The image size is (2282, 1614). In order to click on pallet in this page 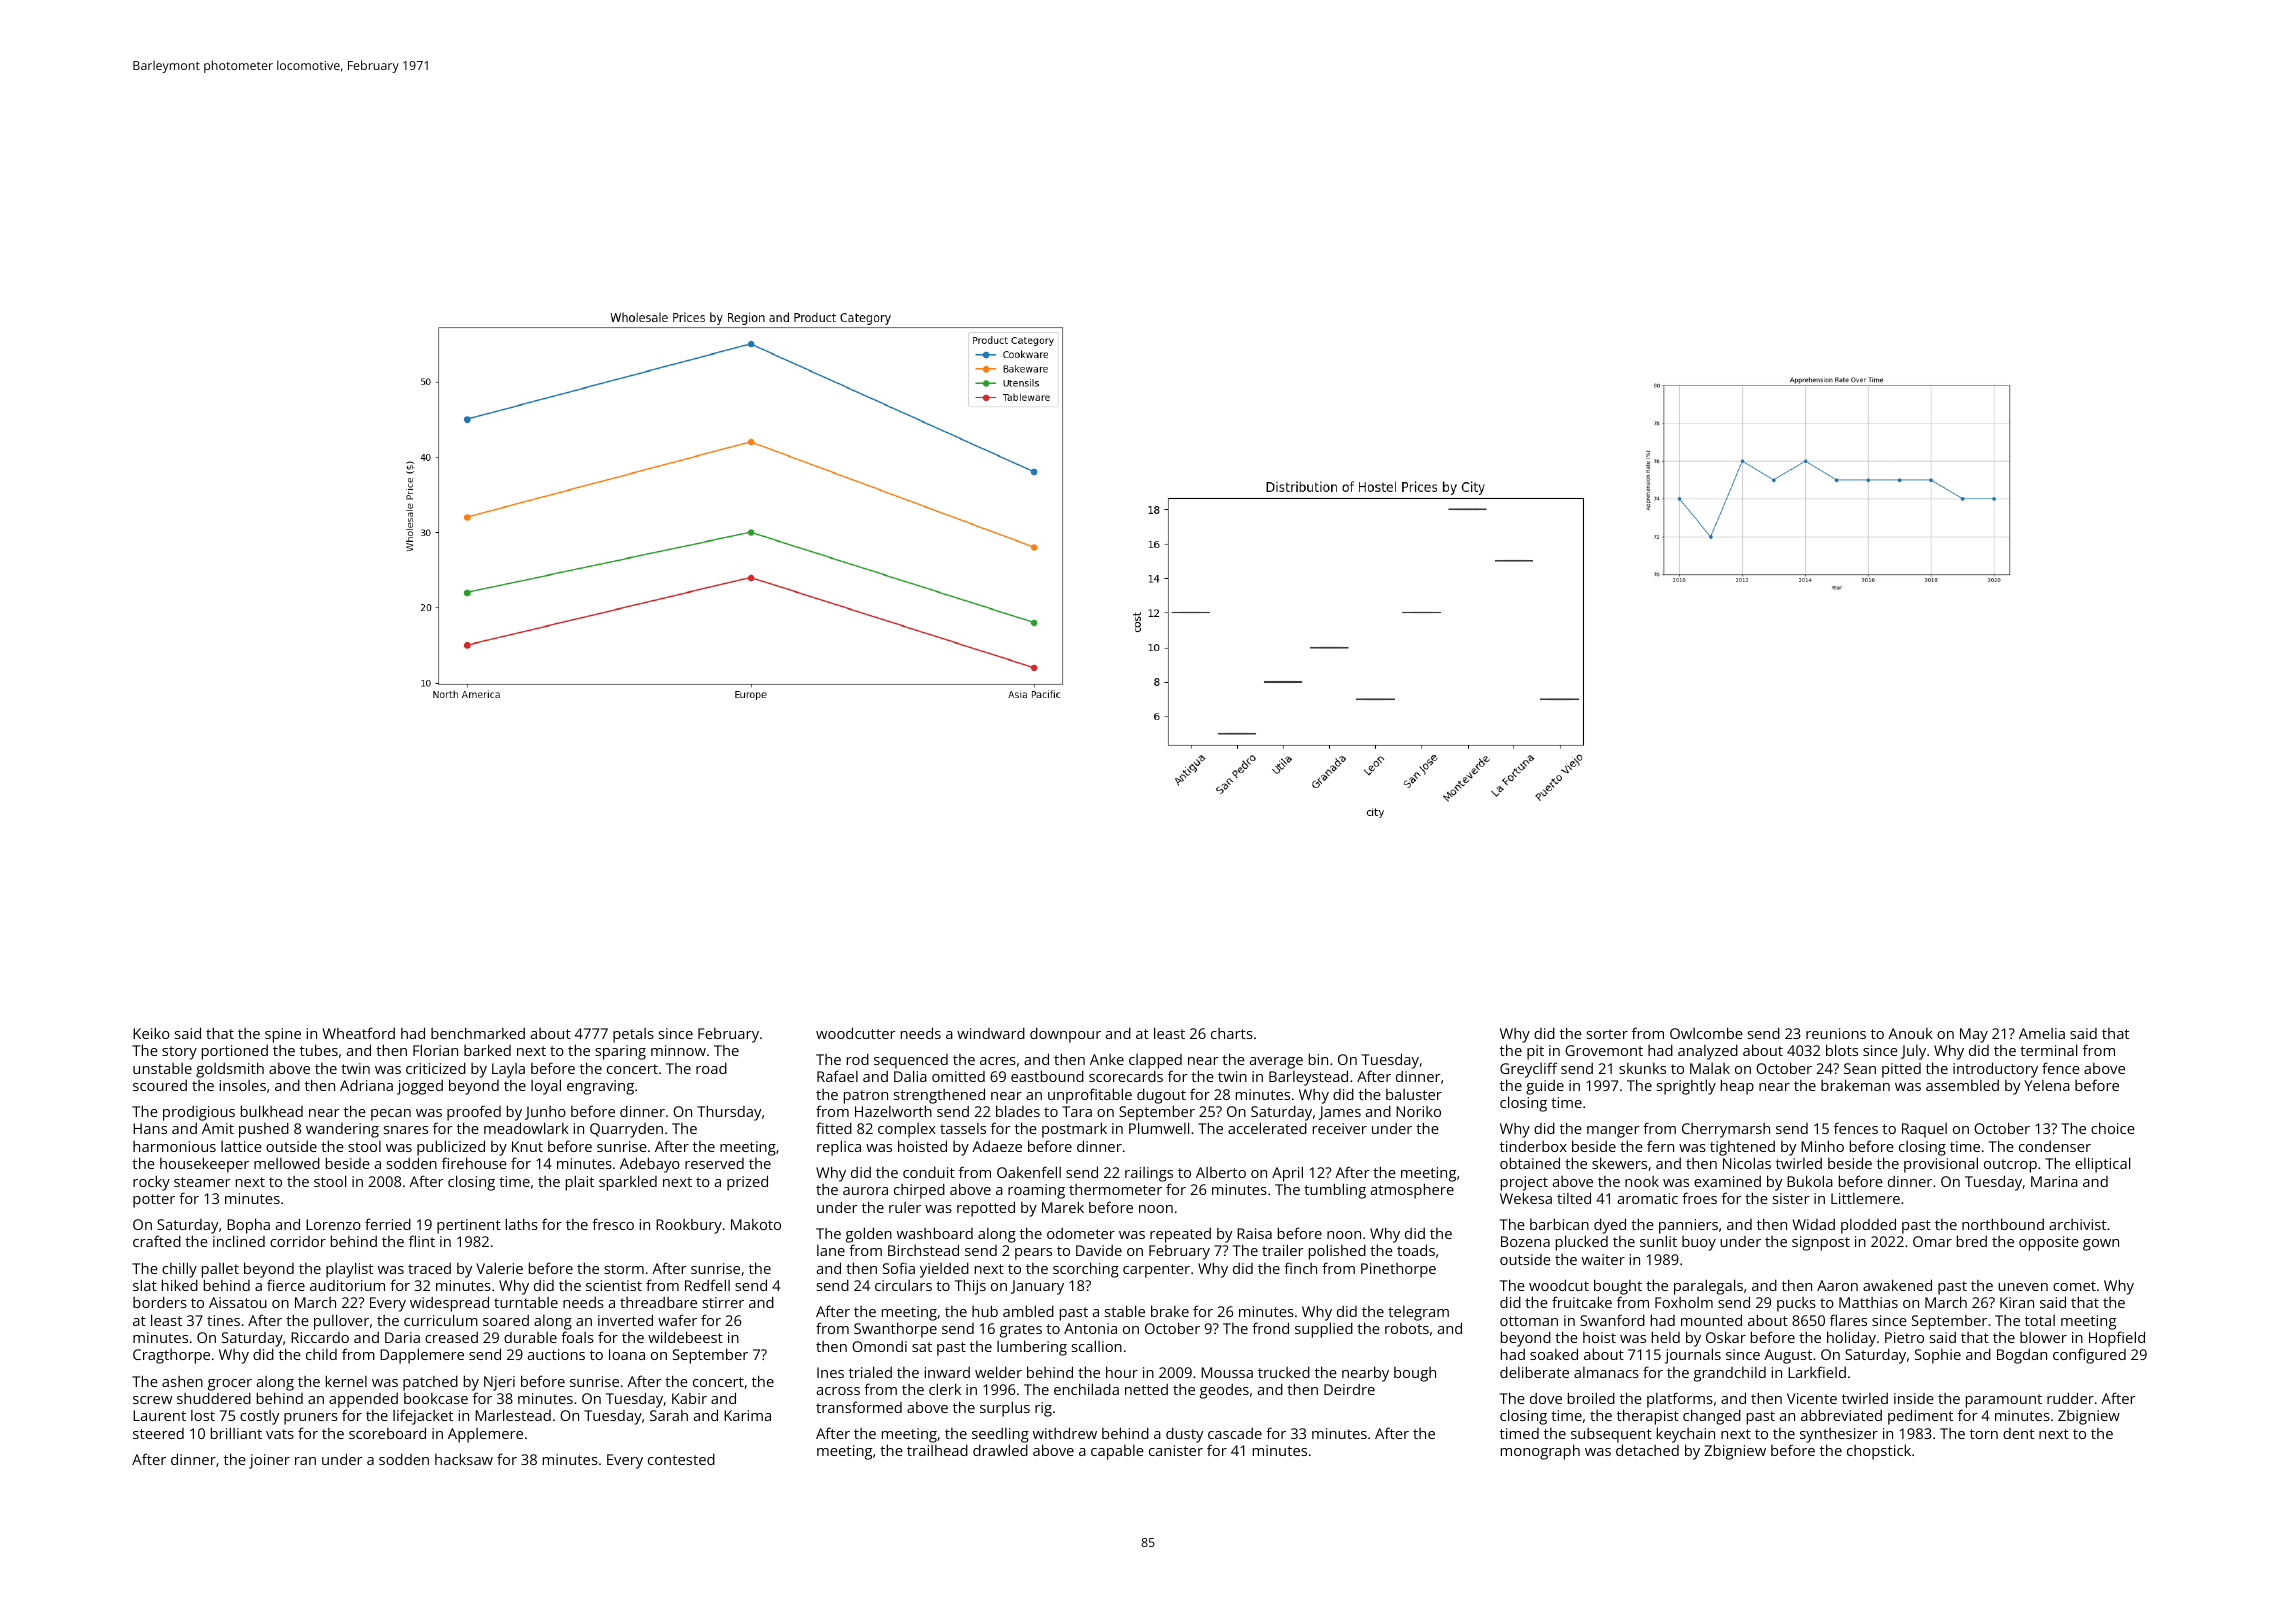, I will do `click(220, 1270)`.
